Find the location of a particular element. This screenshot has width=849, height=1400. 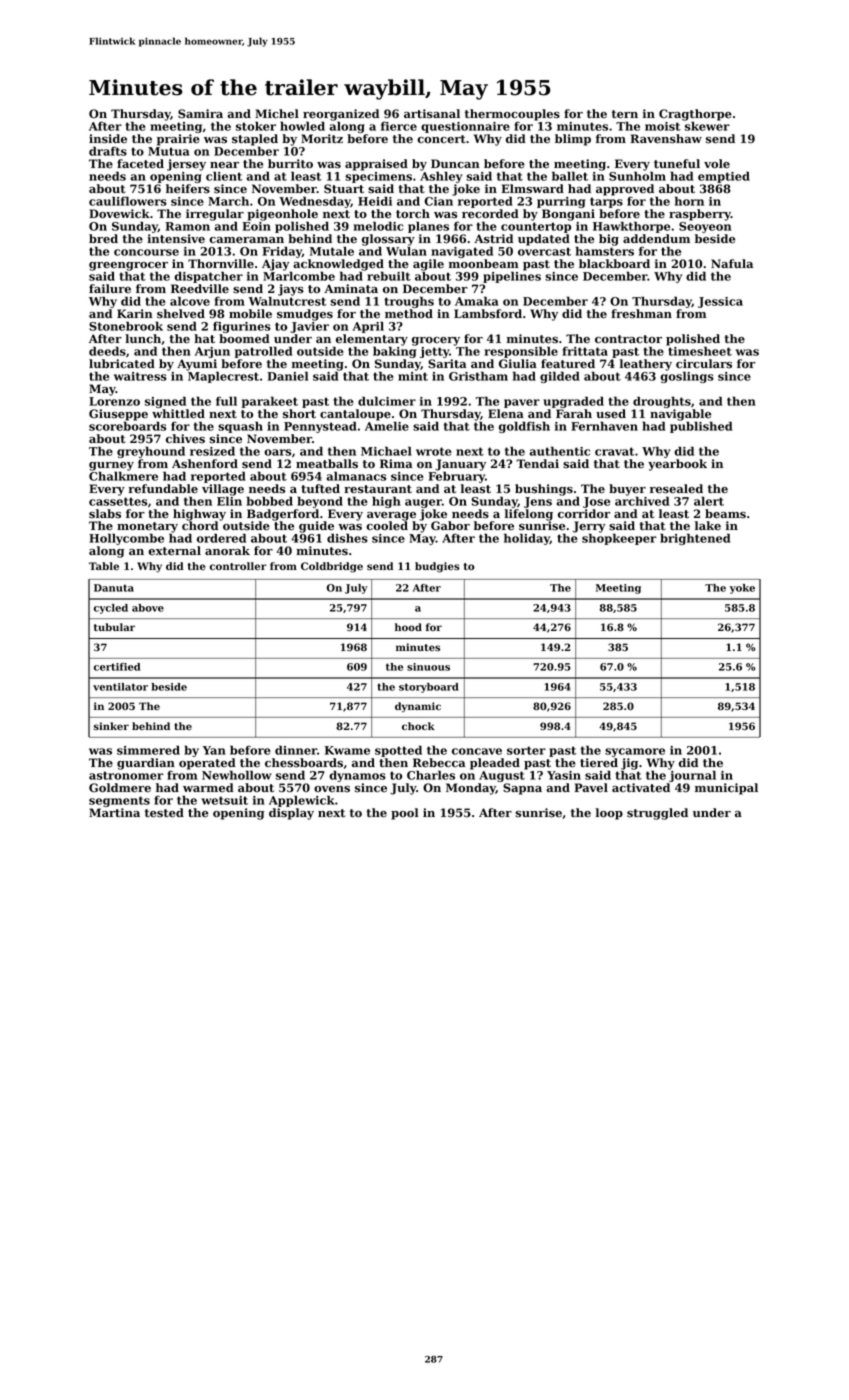

alert is located at coordinates (709, 501).
